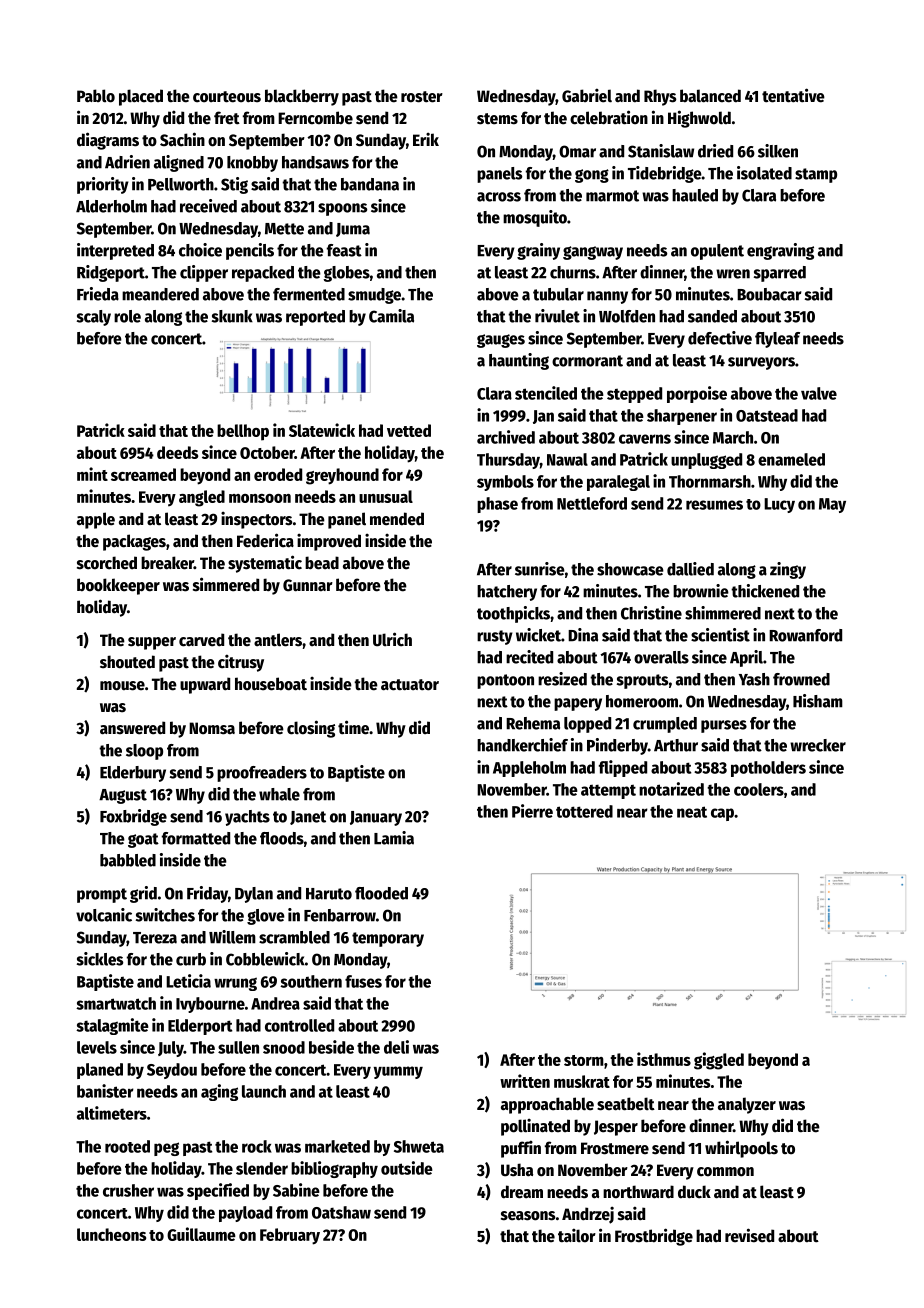 The width and height of the screenshot is (924, 1308). Describe the element at coordinates (279, 794) in the screenshot. I see `whale` at that location.
